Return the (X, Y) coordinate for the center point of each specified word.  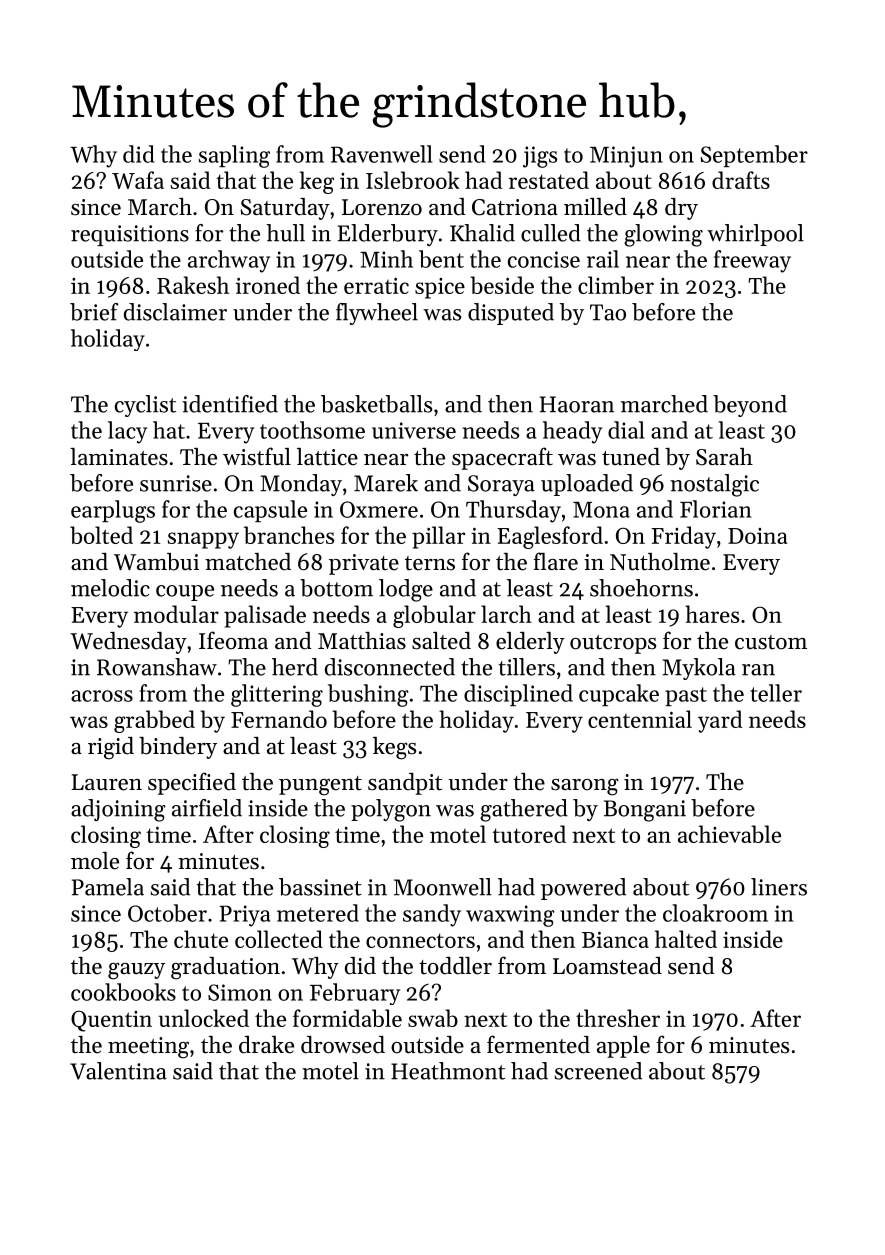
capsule (270, 511)
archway (229, 261)
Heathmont (448, 1071)
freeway (752, 261)
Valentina (118, 1071)
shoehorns (641, 588)
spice (440, 288)
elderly (530, 643)
